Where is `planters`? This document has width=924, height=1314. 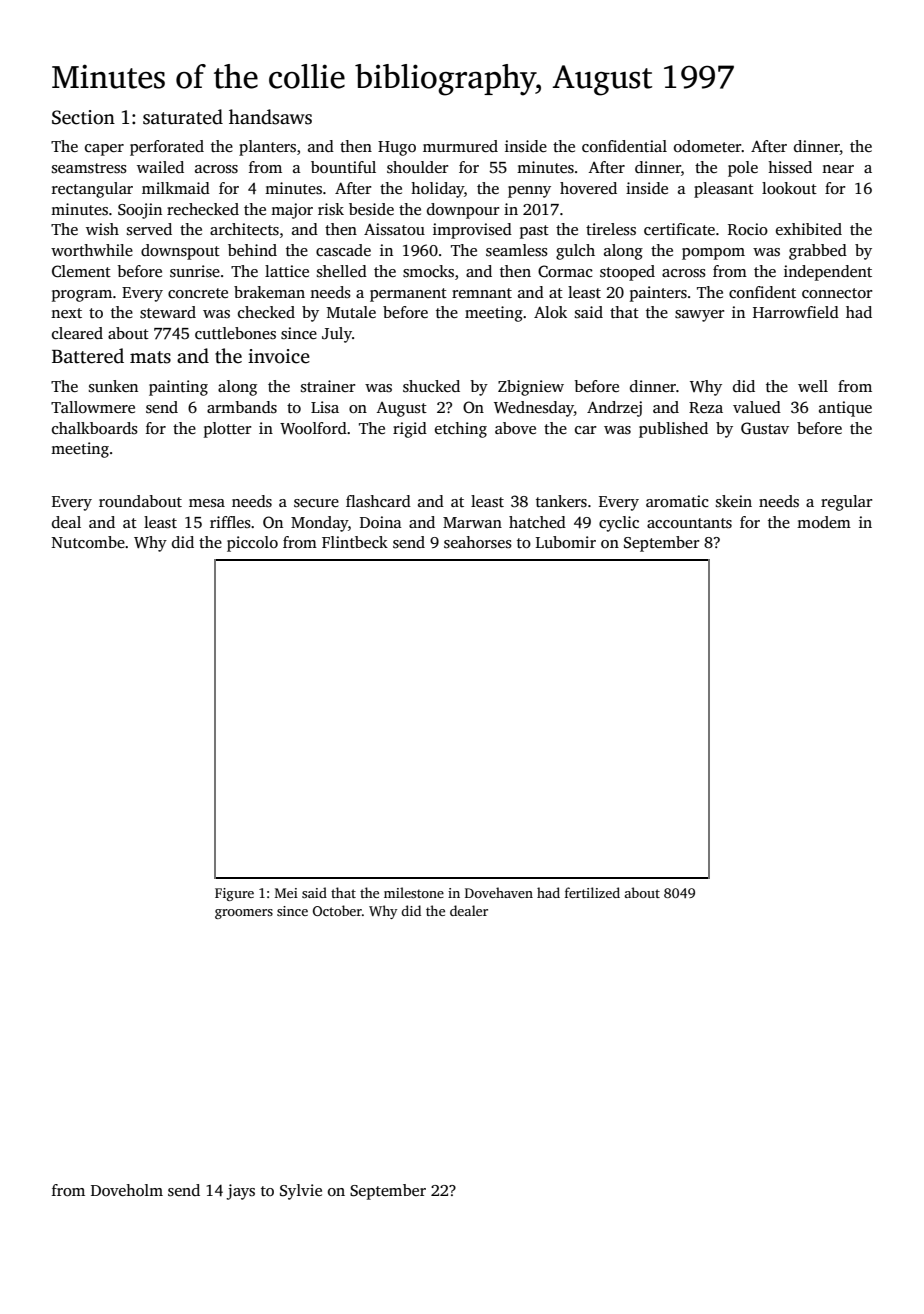 planters is located at coordinates (267, 148).
